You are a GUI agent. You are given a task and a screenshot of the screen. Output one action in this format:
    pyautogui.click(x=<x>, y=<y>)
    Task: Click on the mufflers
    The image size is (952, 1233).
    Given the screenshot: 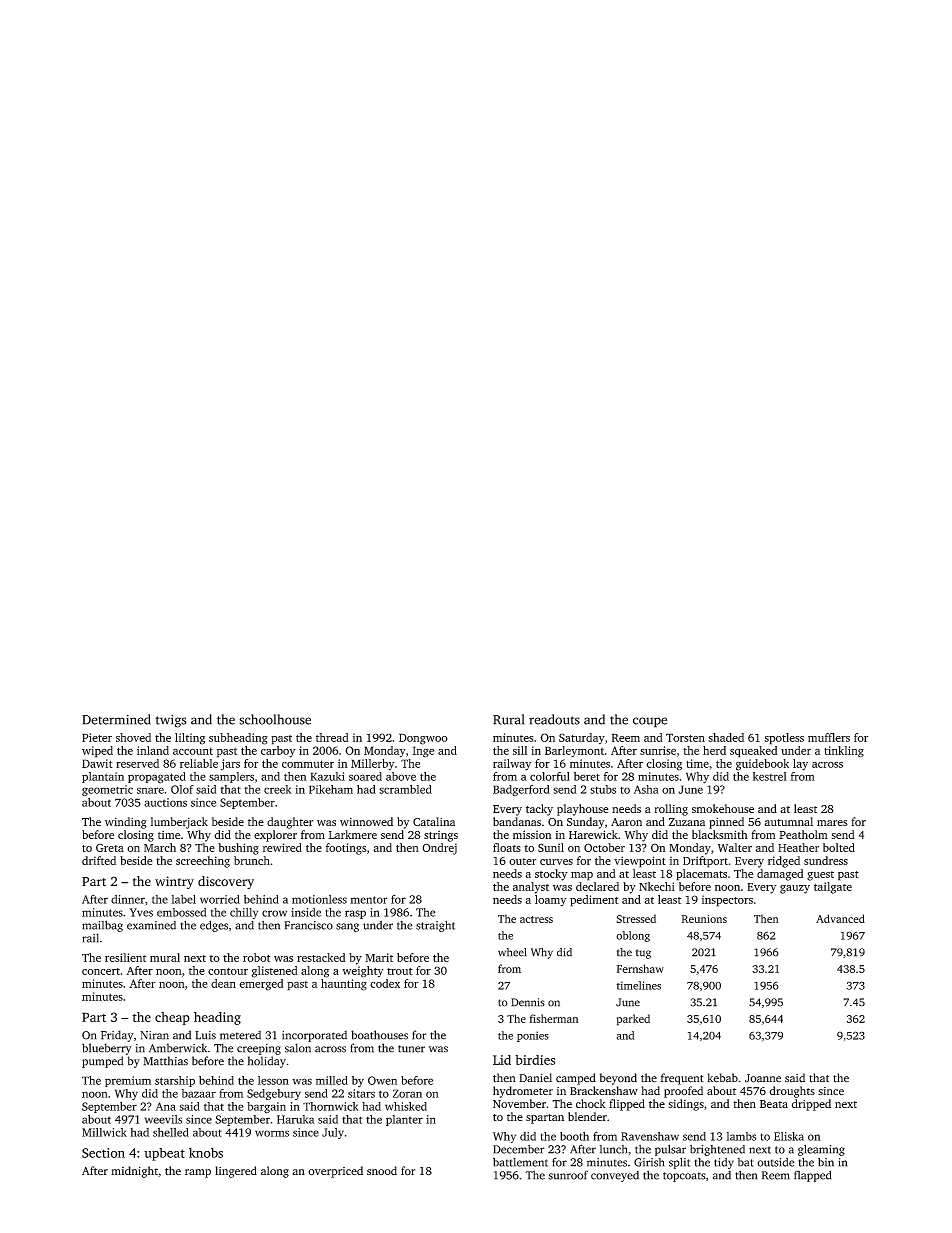 What is the action you would take?
    pyautogui.click(x=829, y=737)
